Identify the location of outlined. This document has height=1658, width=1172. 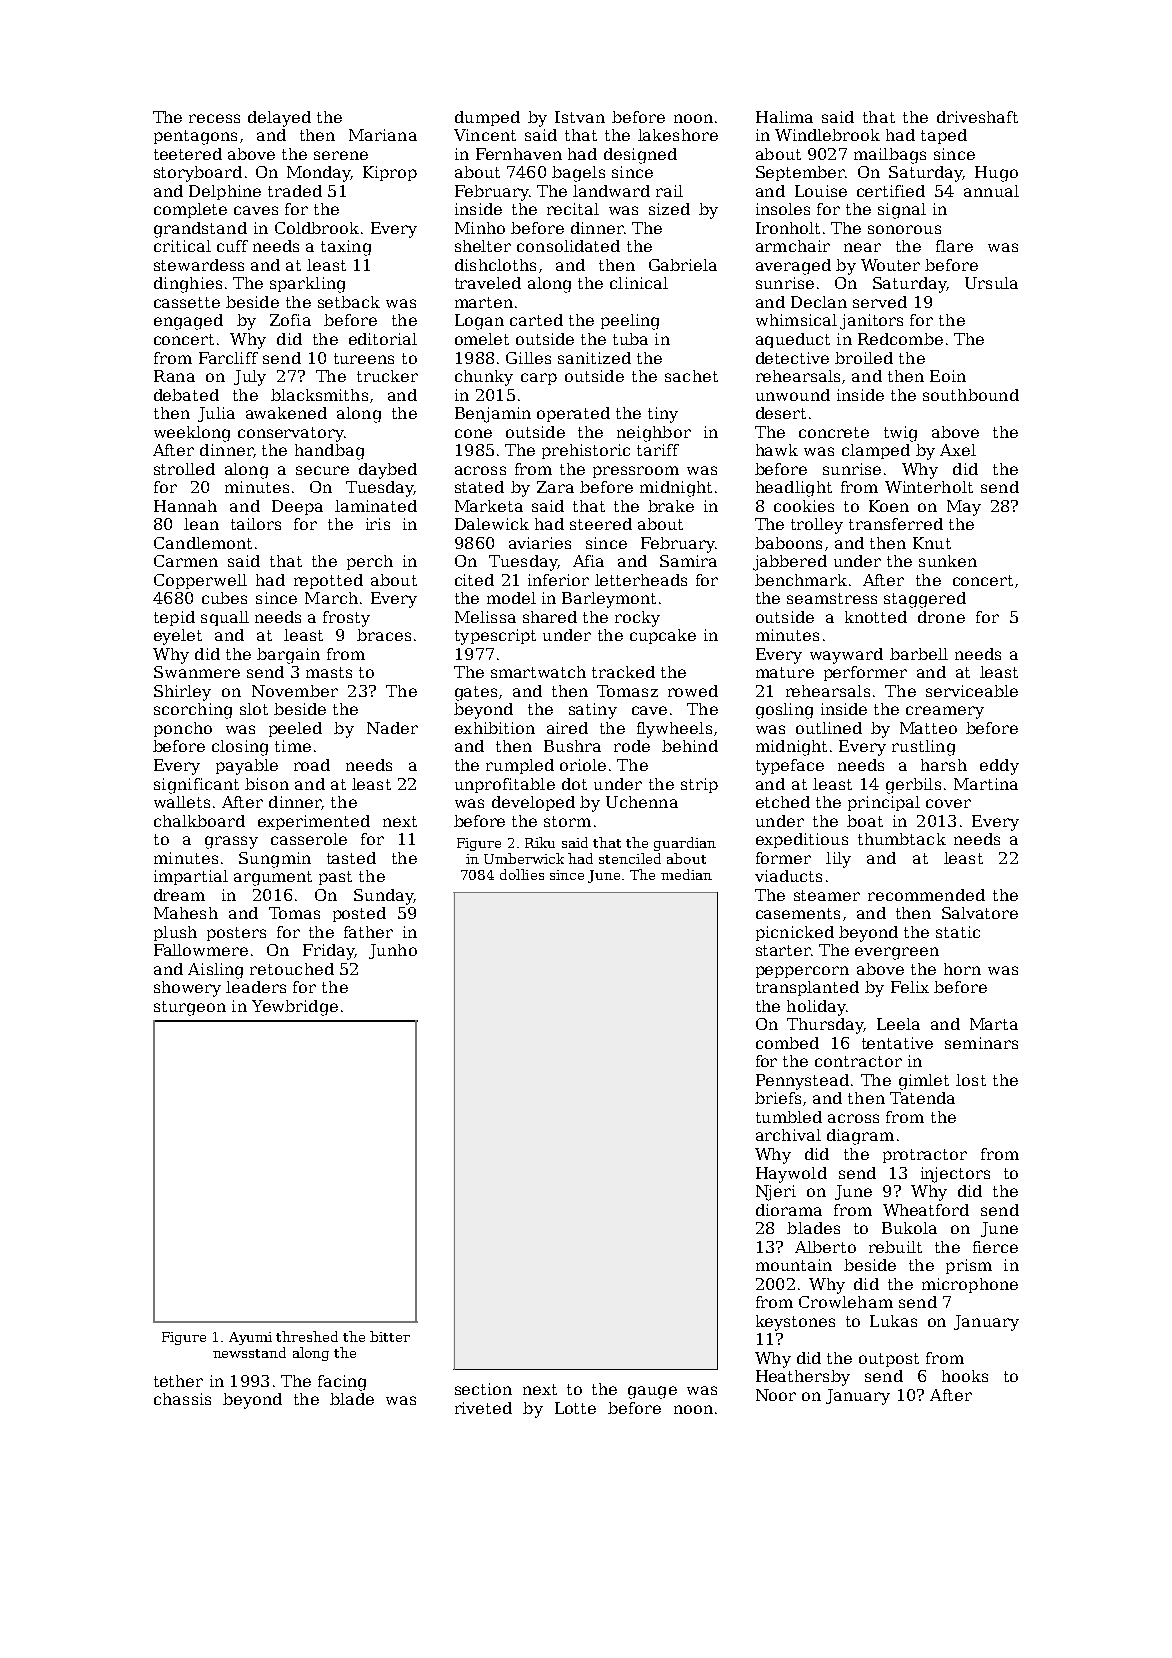
(829, 728).
